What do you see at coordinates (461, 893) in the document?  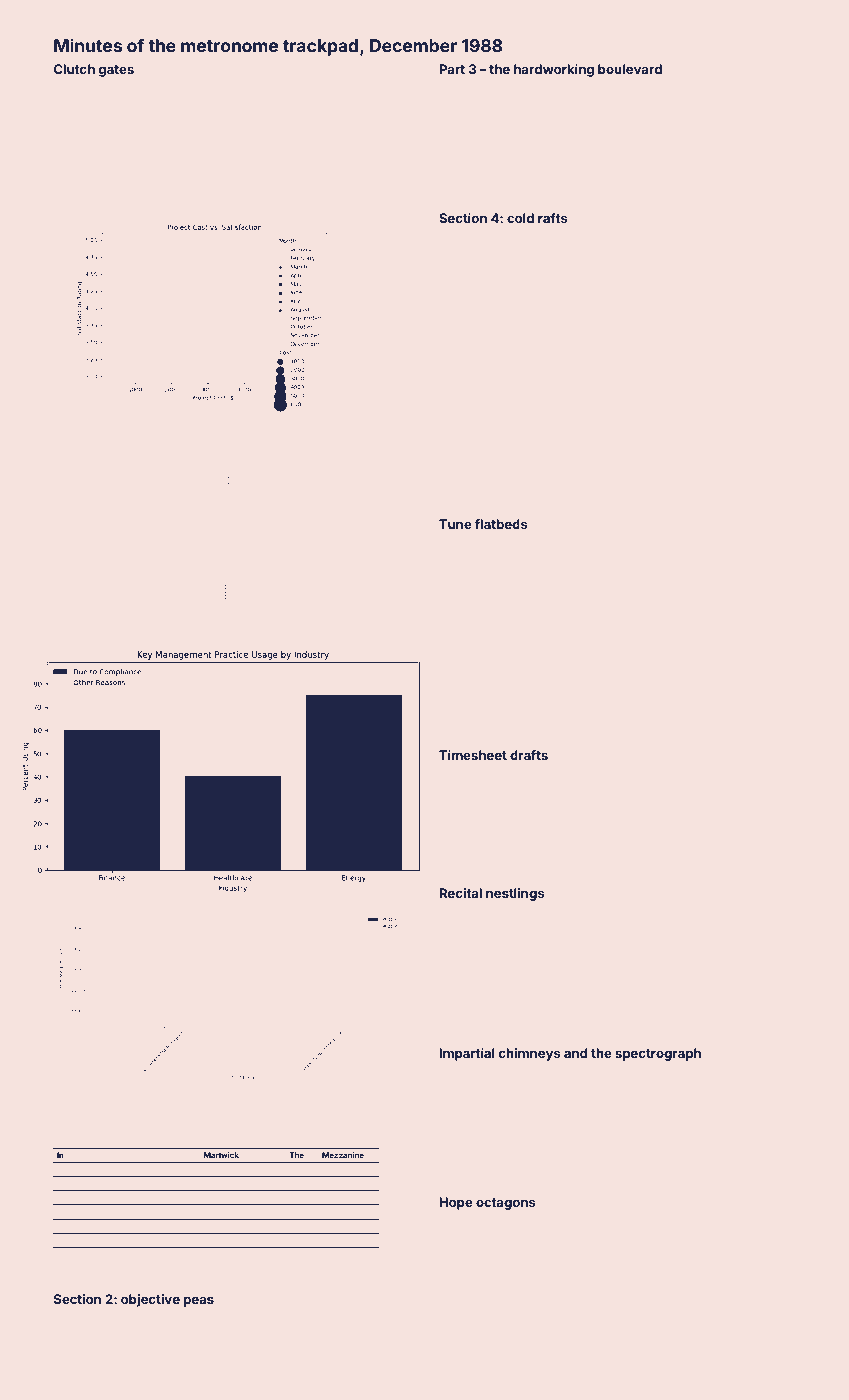 I see `Recital` at bounding box center [461, 893].
